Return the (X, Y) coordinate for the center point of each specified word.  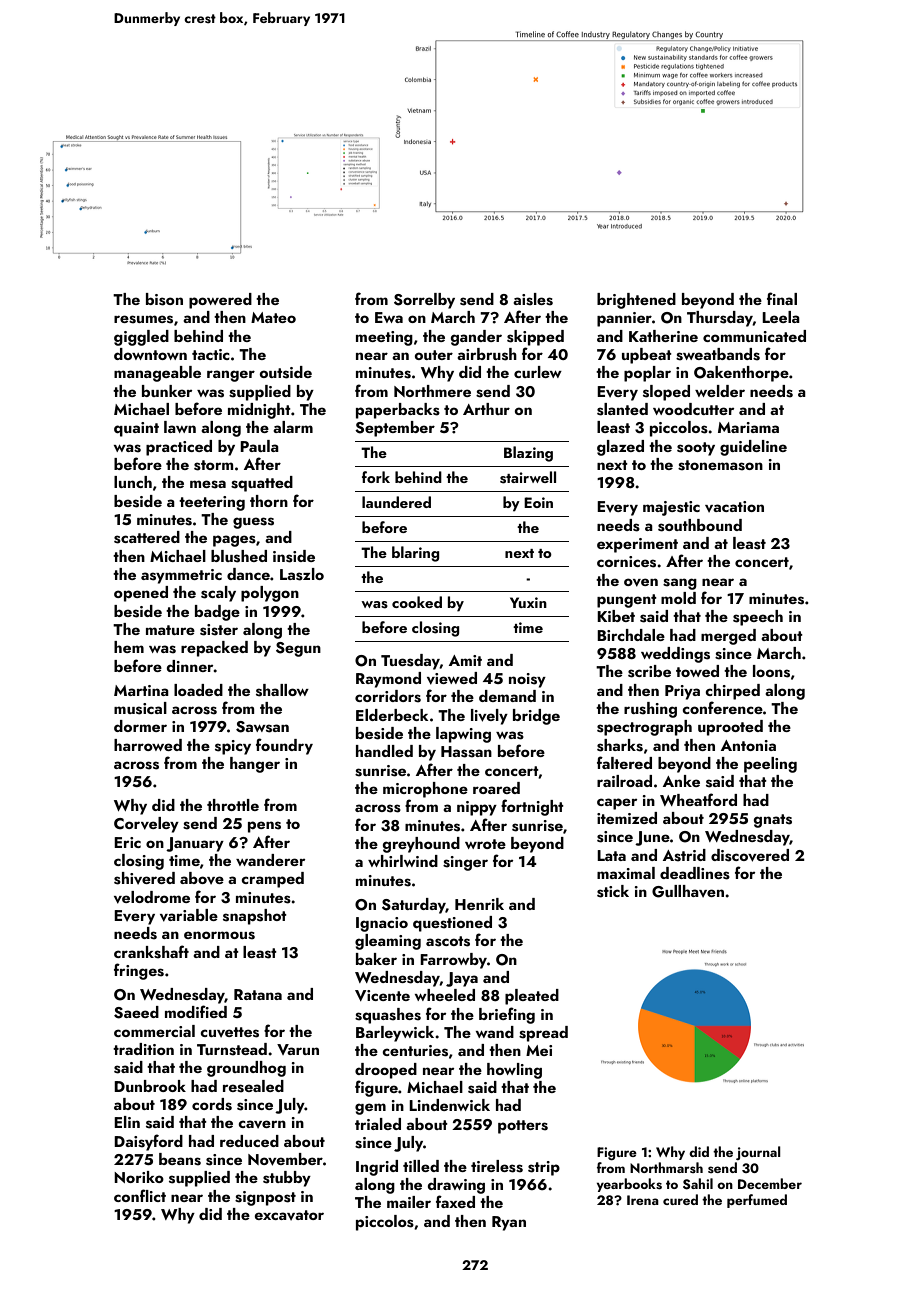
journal (758, 1153)
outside (285, 372)
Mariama (748, 427)
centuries (415, 1051)
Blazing (528, 454)
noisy (527, 680)
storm (213, 465)
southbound (700, 525)
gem (370, 1109)
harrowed (148, 745)
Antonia (748, 745)
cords (212, 1104)
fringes (139, 971)
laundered (396, 502)
